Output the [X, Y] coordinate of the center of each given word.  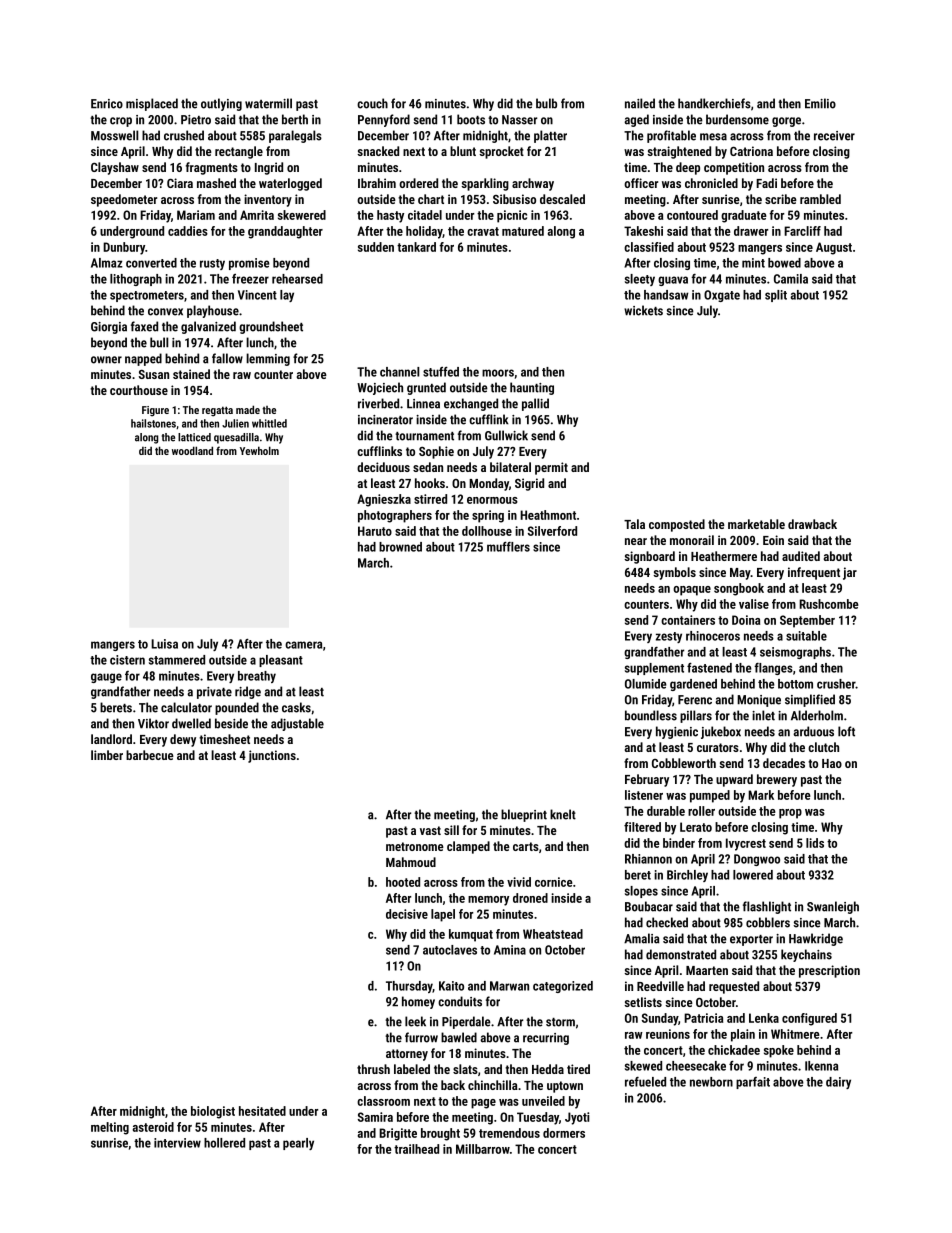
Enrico [107, 104]
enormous [492, 500]
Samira [375, 1117]
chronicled [711, 183]
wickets [643, 310]
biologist [213, 1112]
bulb [546, 103]
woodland [192, 450]
